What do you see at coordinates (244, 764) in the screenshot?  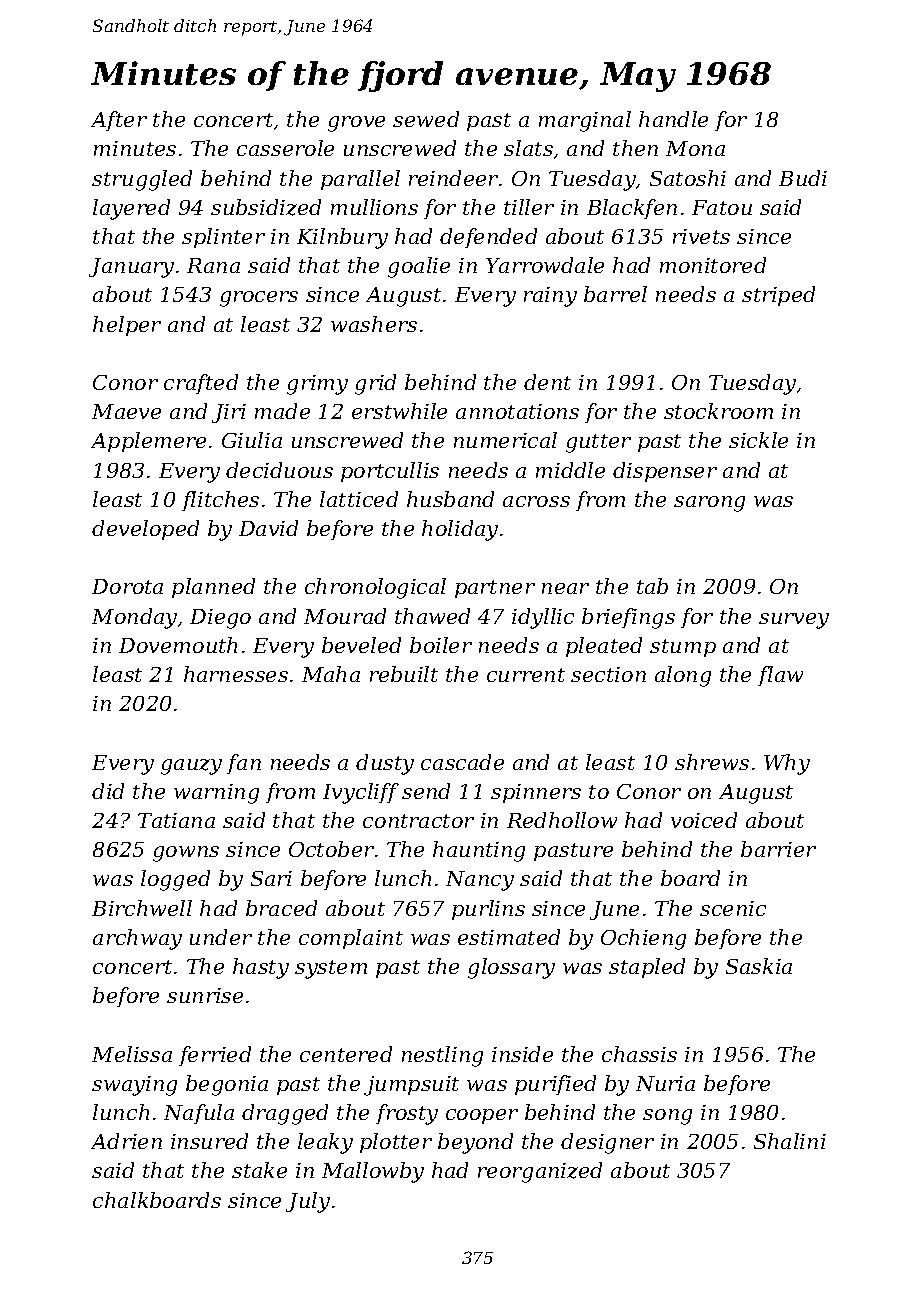 I see `fan` at bounding box center [244, 764].
